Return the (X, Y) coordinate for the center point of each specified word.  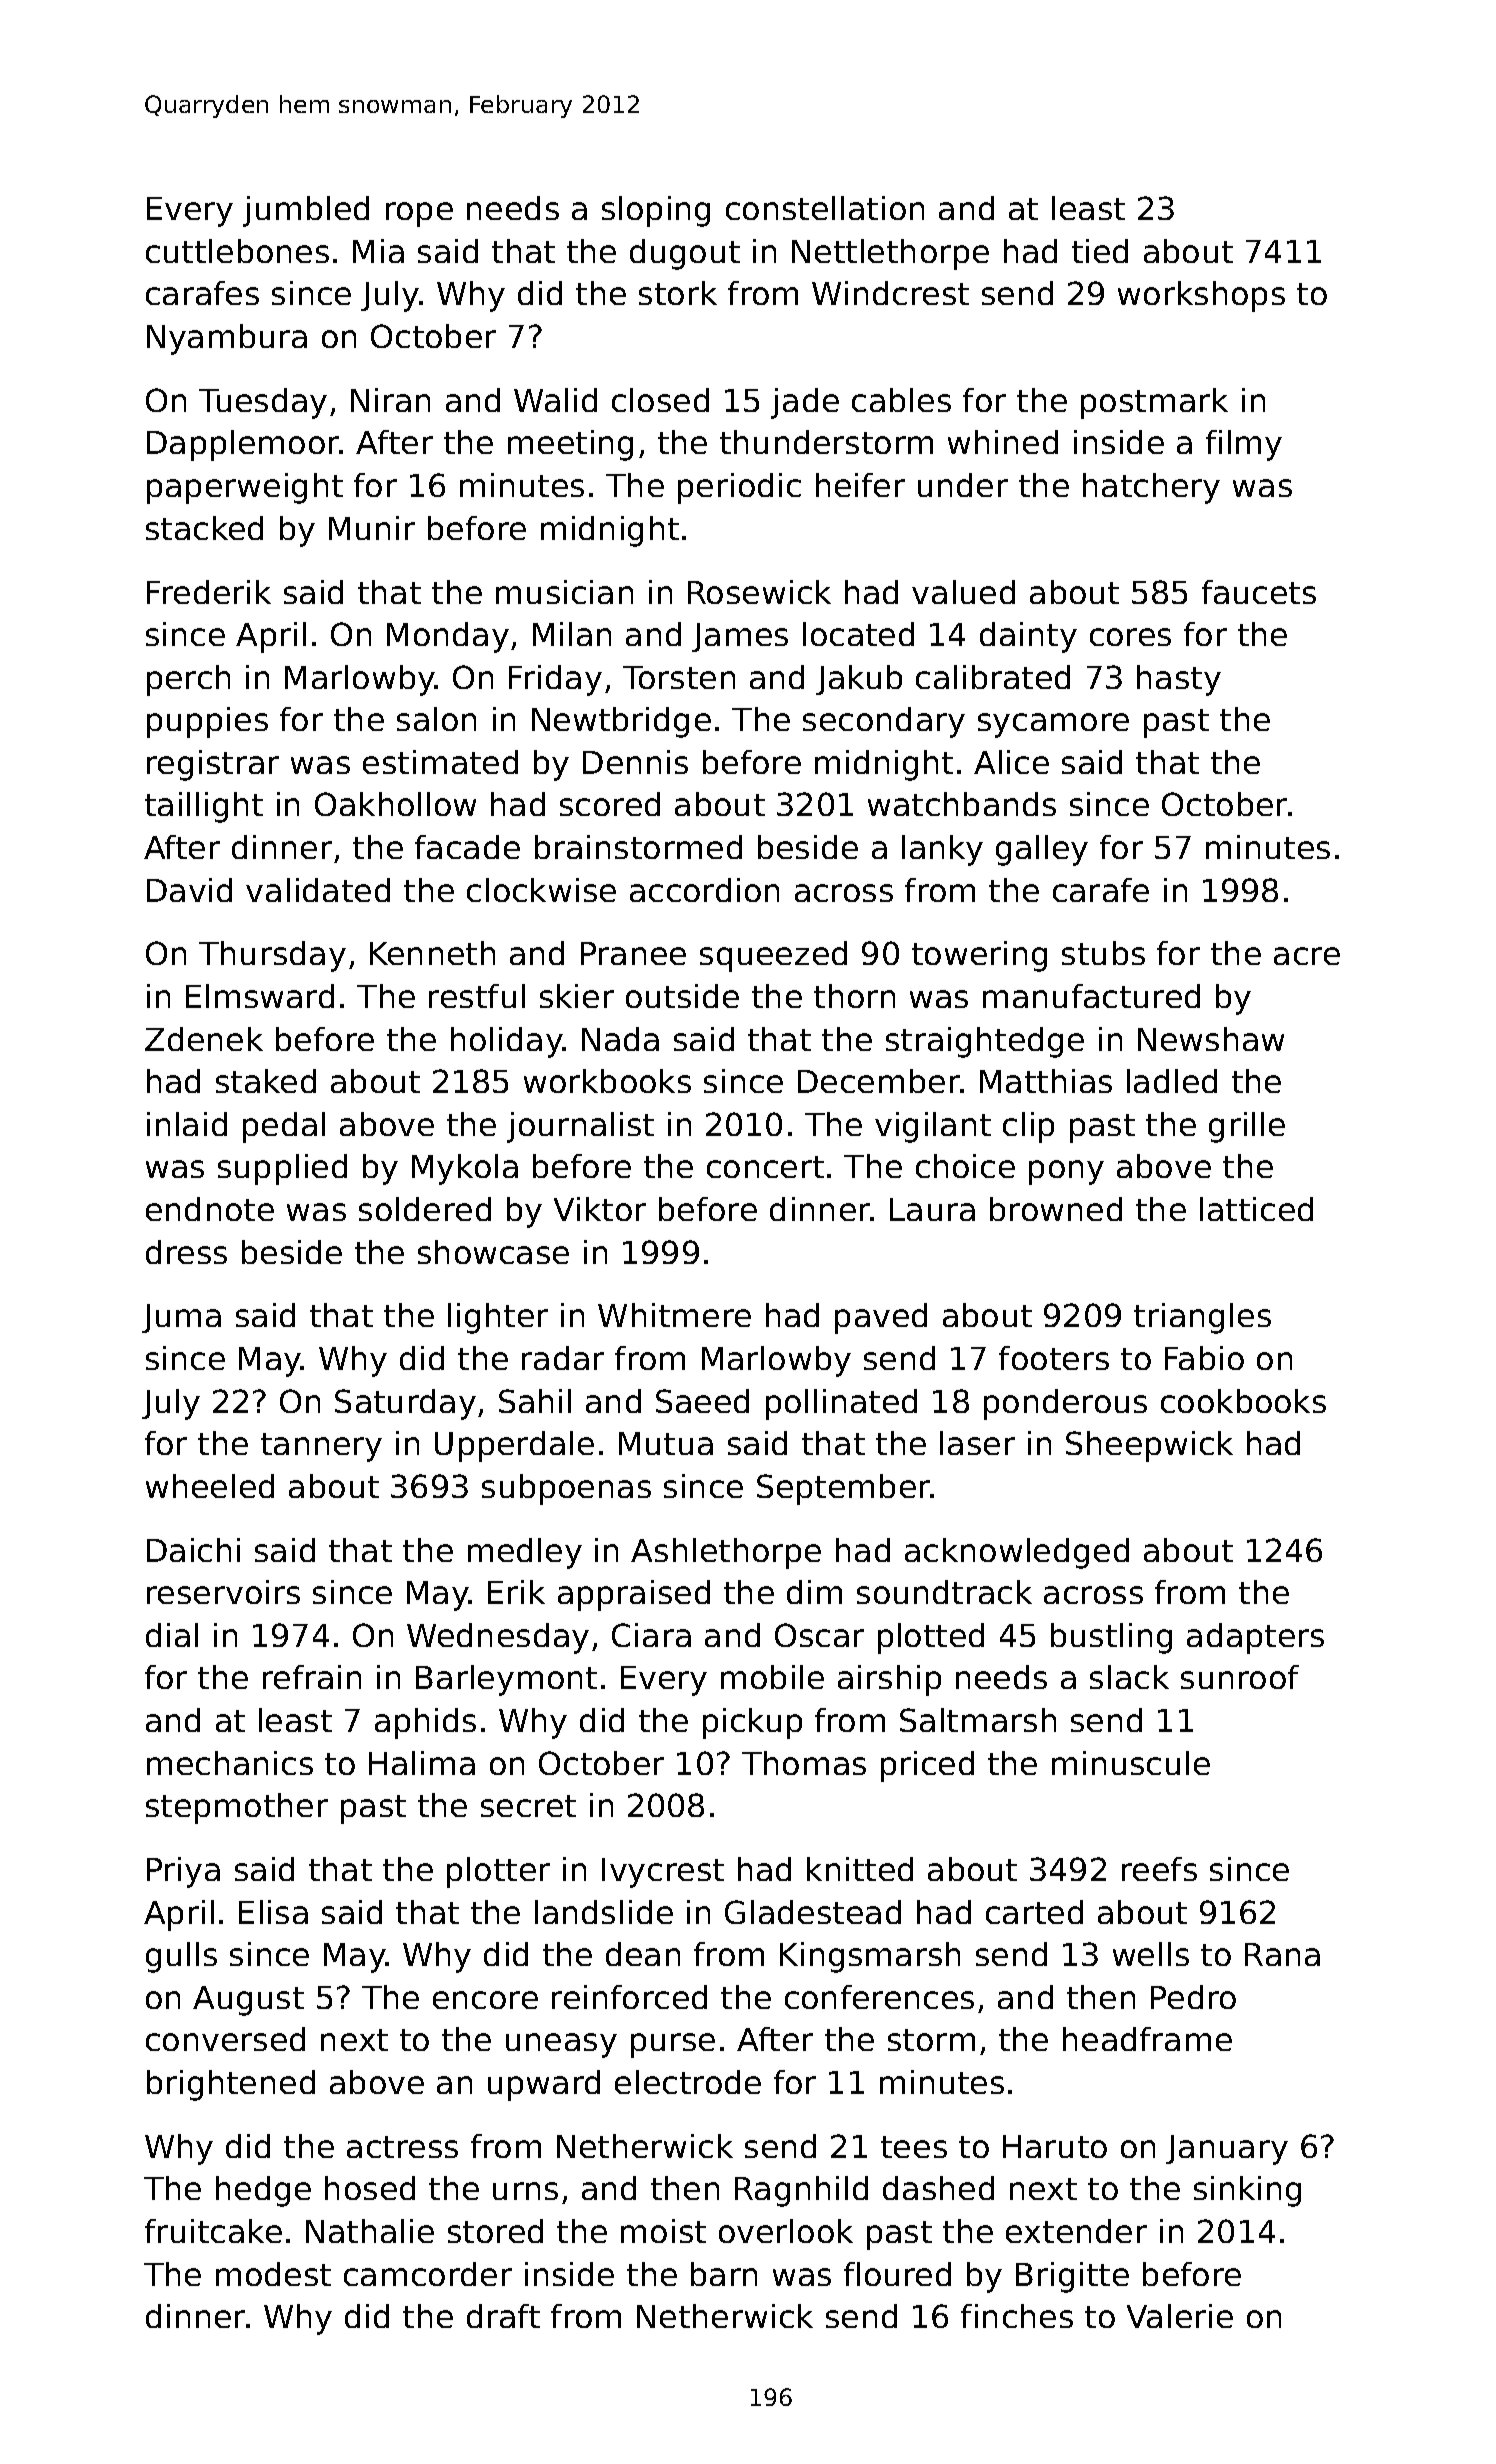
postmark (1154, 403)
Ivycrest (663, 1873)
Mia (378, 251)
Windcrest (890, 293)
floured (897, 2274)
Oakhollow (395, 804)
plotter (498, 1872)
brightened (231, 2085)
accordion (704, 890)
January (1227, 2150)
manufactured (1091, 996)
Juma (181, 1318)
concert (765, 1167)
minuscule (1131, 1763)
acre (1307, 956)
